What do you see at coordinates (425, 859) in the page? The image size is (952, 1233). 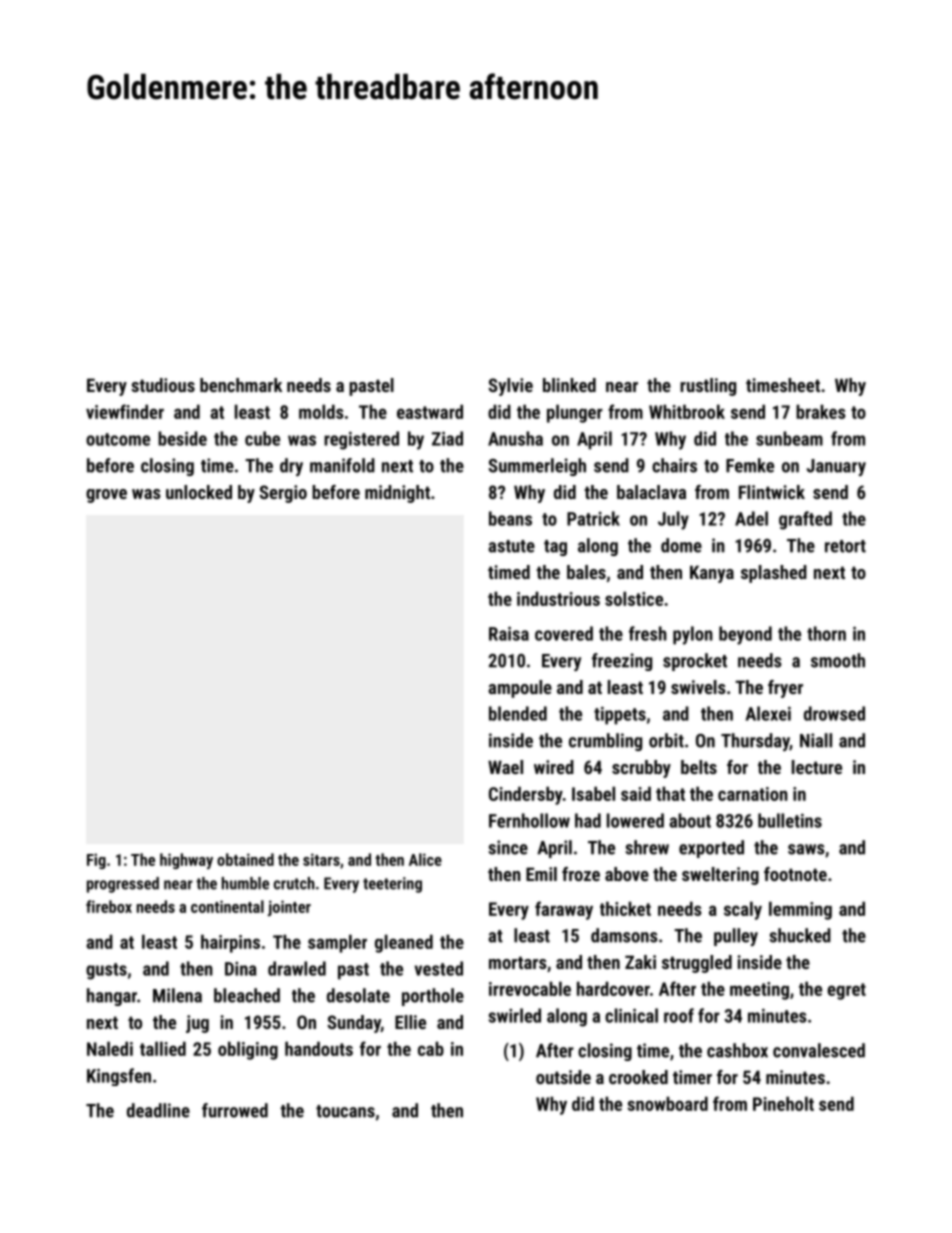 I see `Alice` at bounding box center [425, 859].
